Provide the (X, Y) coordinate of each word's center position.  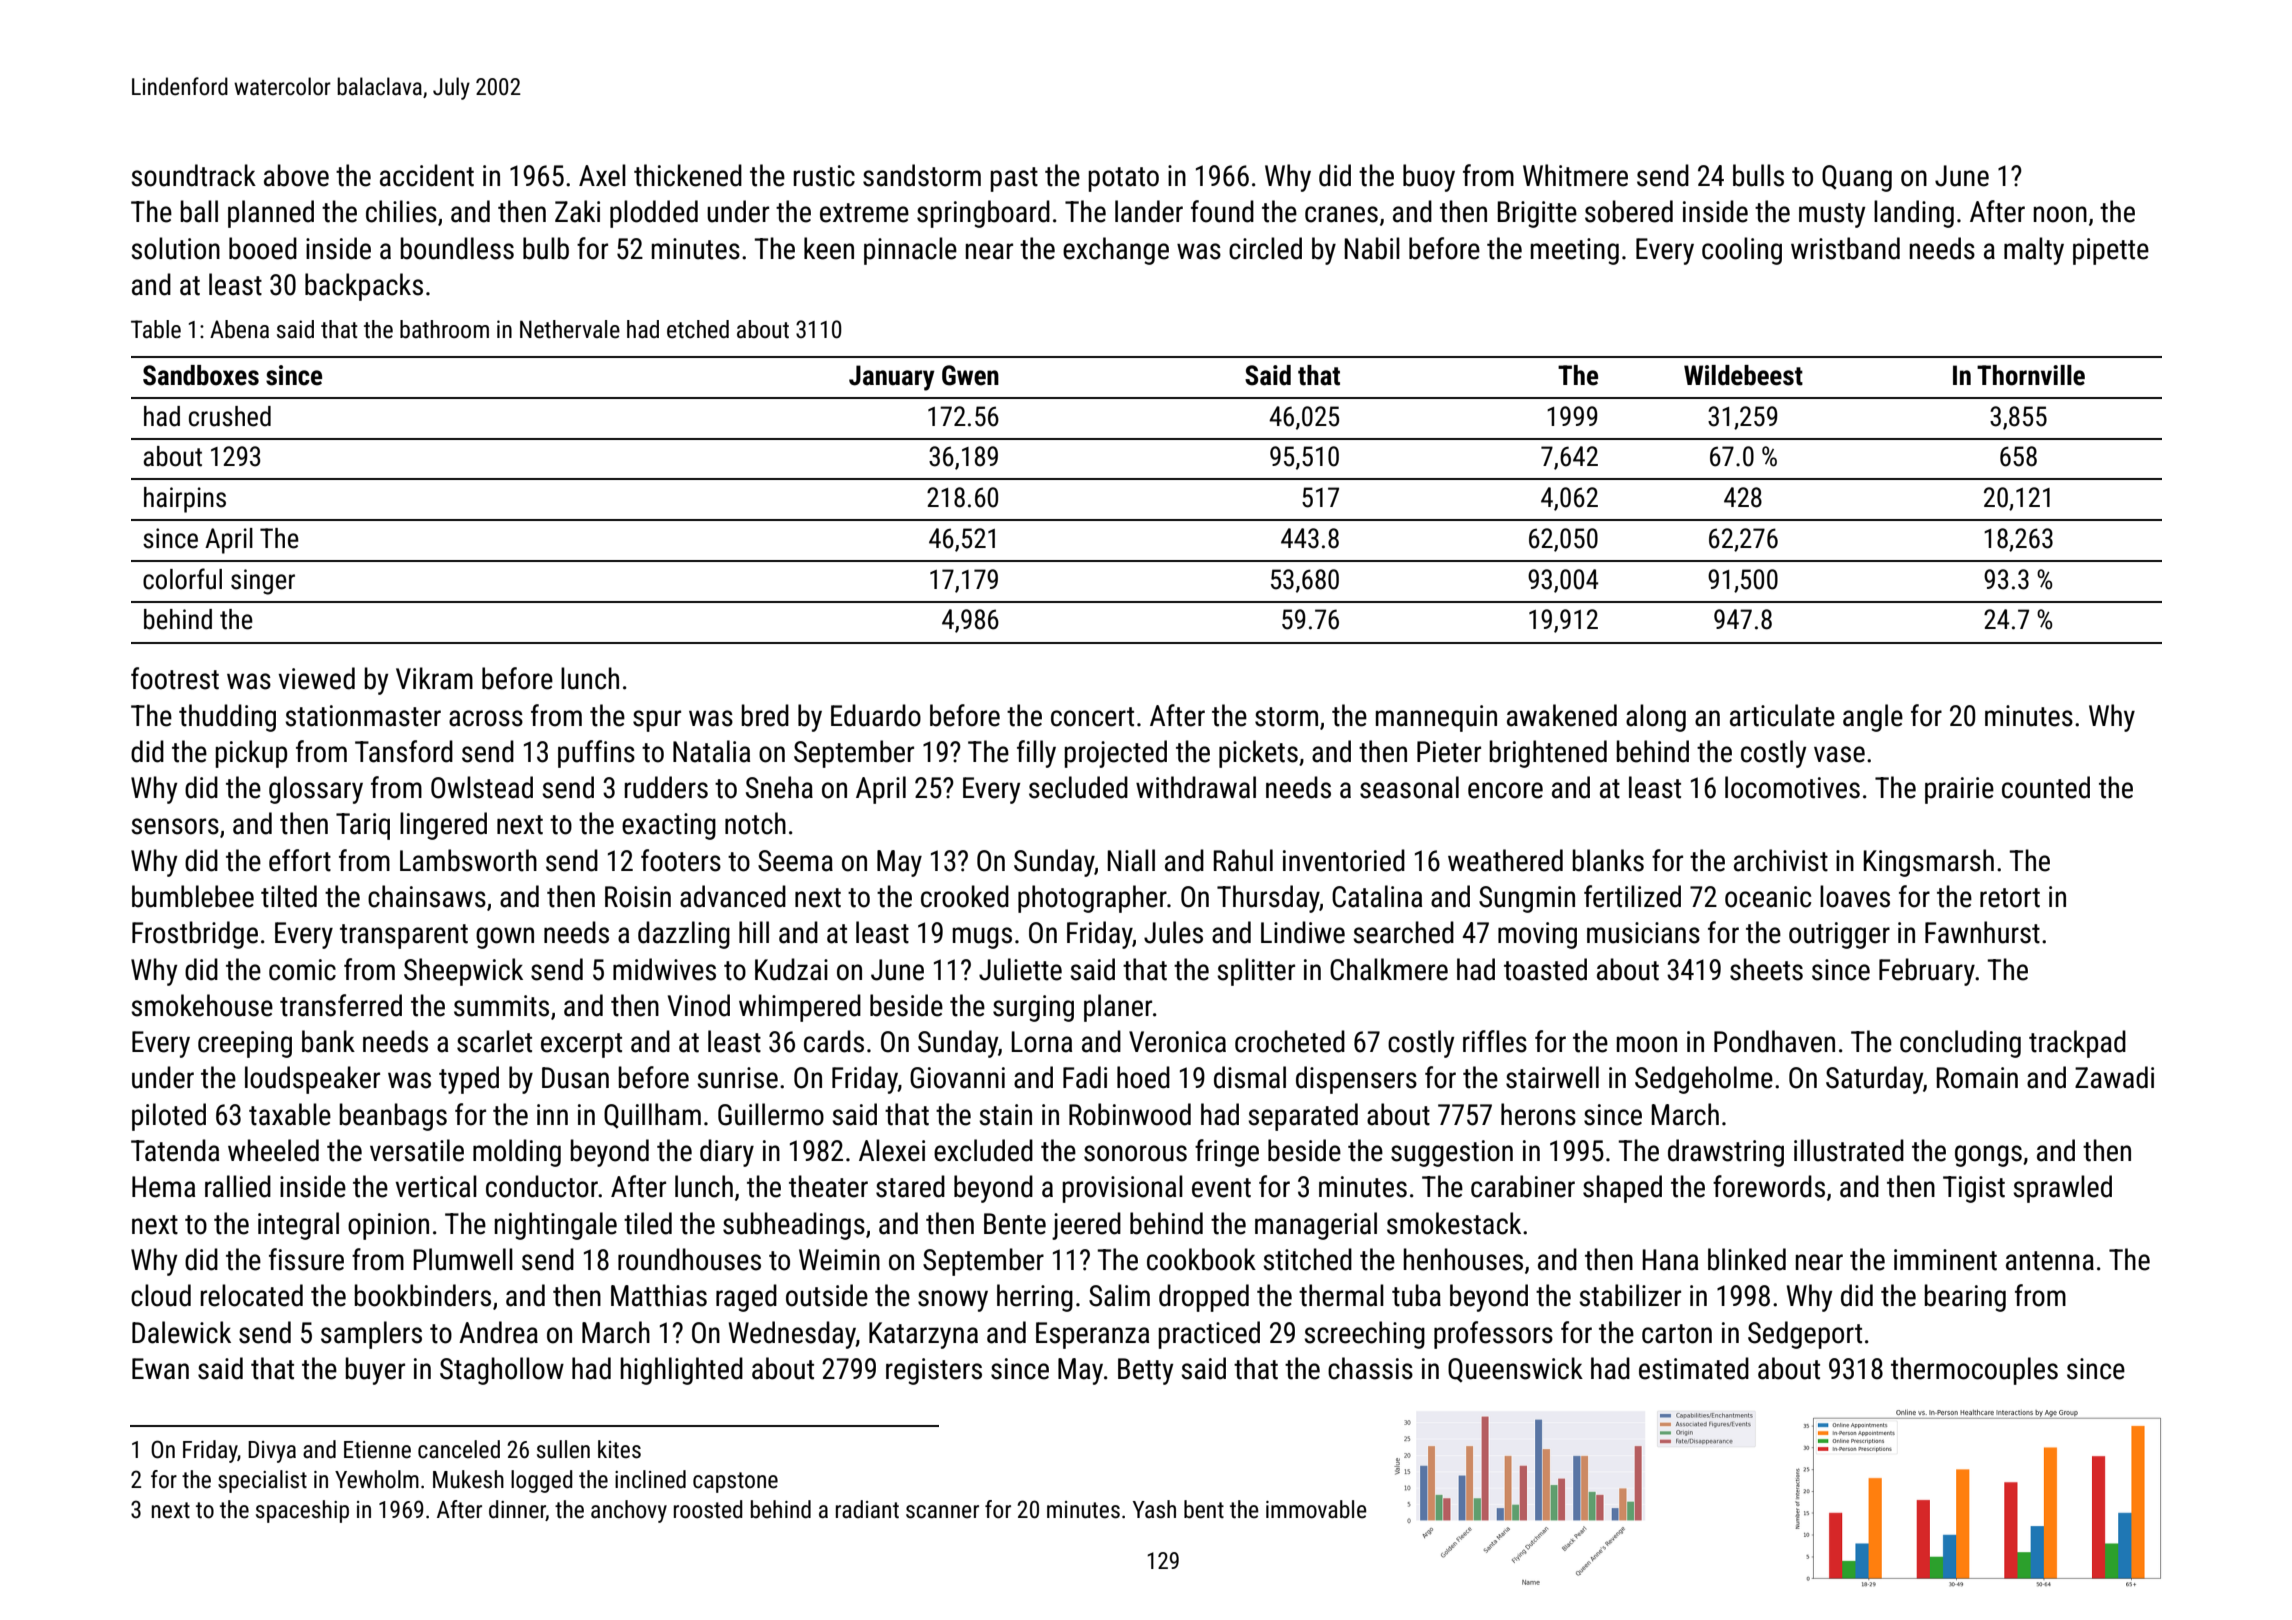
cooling (1742, 251)
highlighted (682, 1371)
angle (1873, 718)
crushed (230, 416)
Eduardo (876, 715)
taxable (290, 1114)
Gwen (970, 375)
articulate (1782, 715)
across (486, 718)
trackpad (2077, 1044)
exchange (1116, 251)
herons (1538, 1114)
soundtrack (193, 175)
